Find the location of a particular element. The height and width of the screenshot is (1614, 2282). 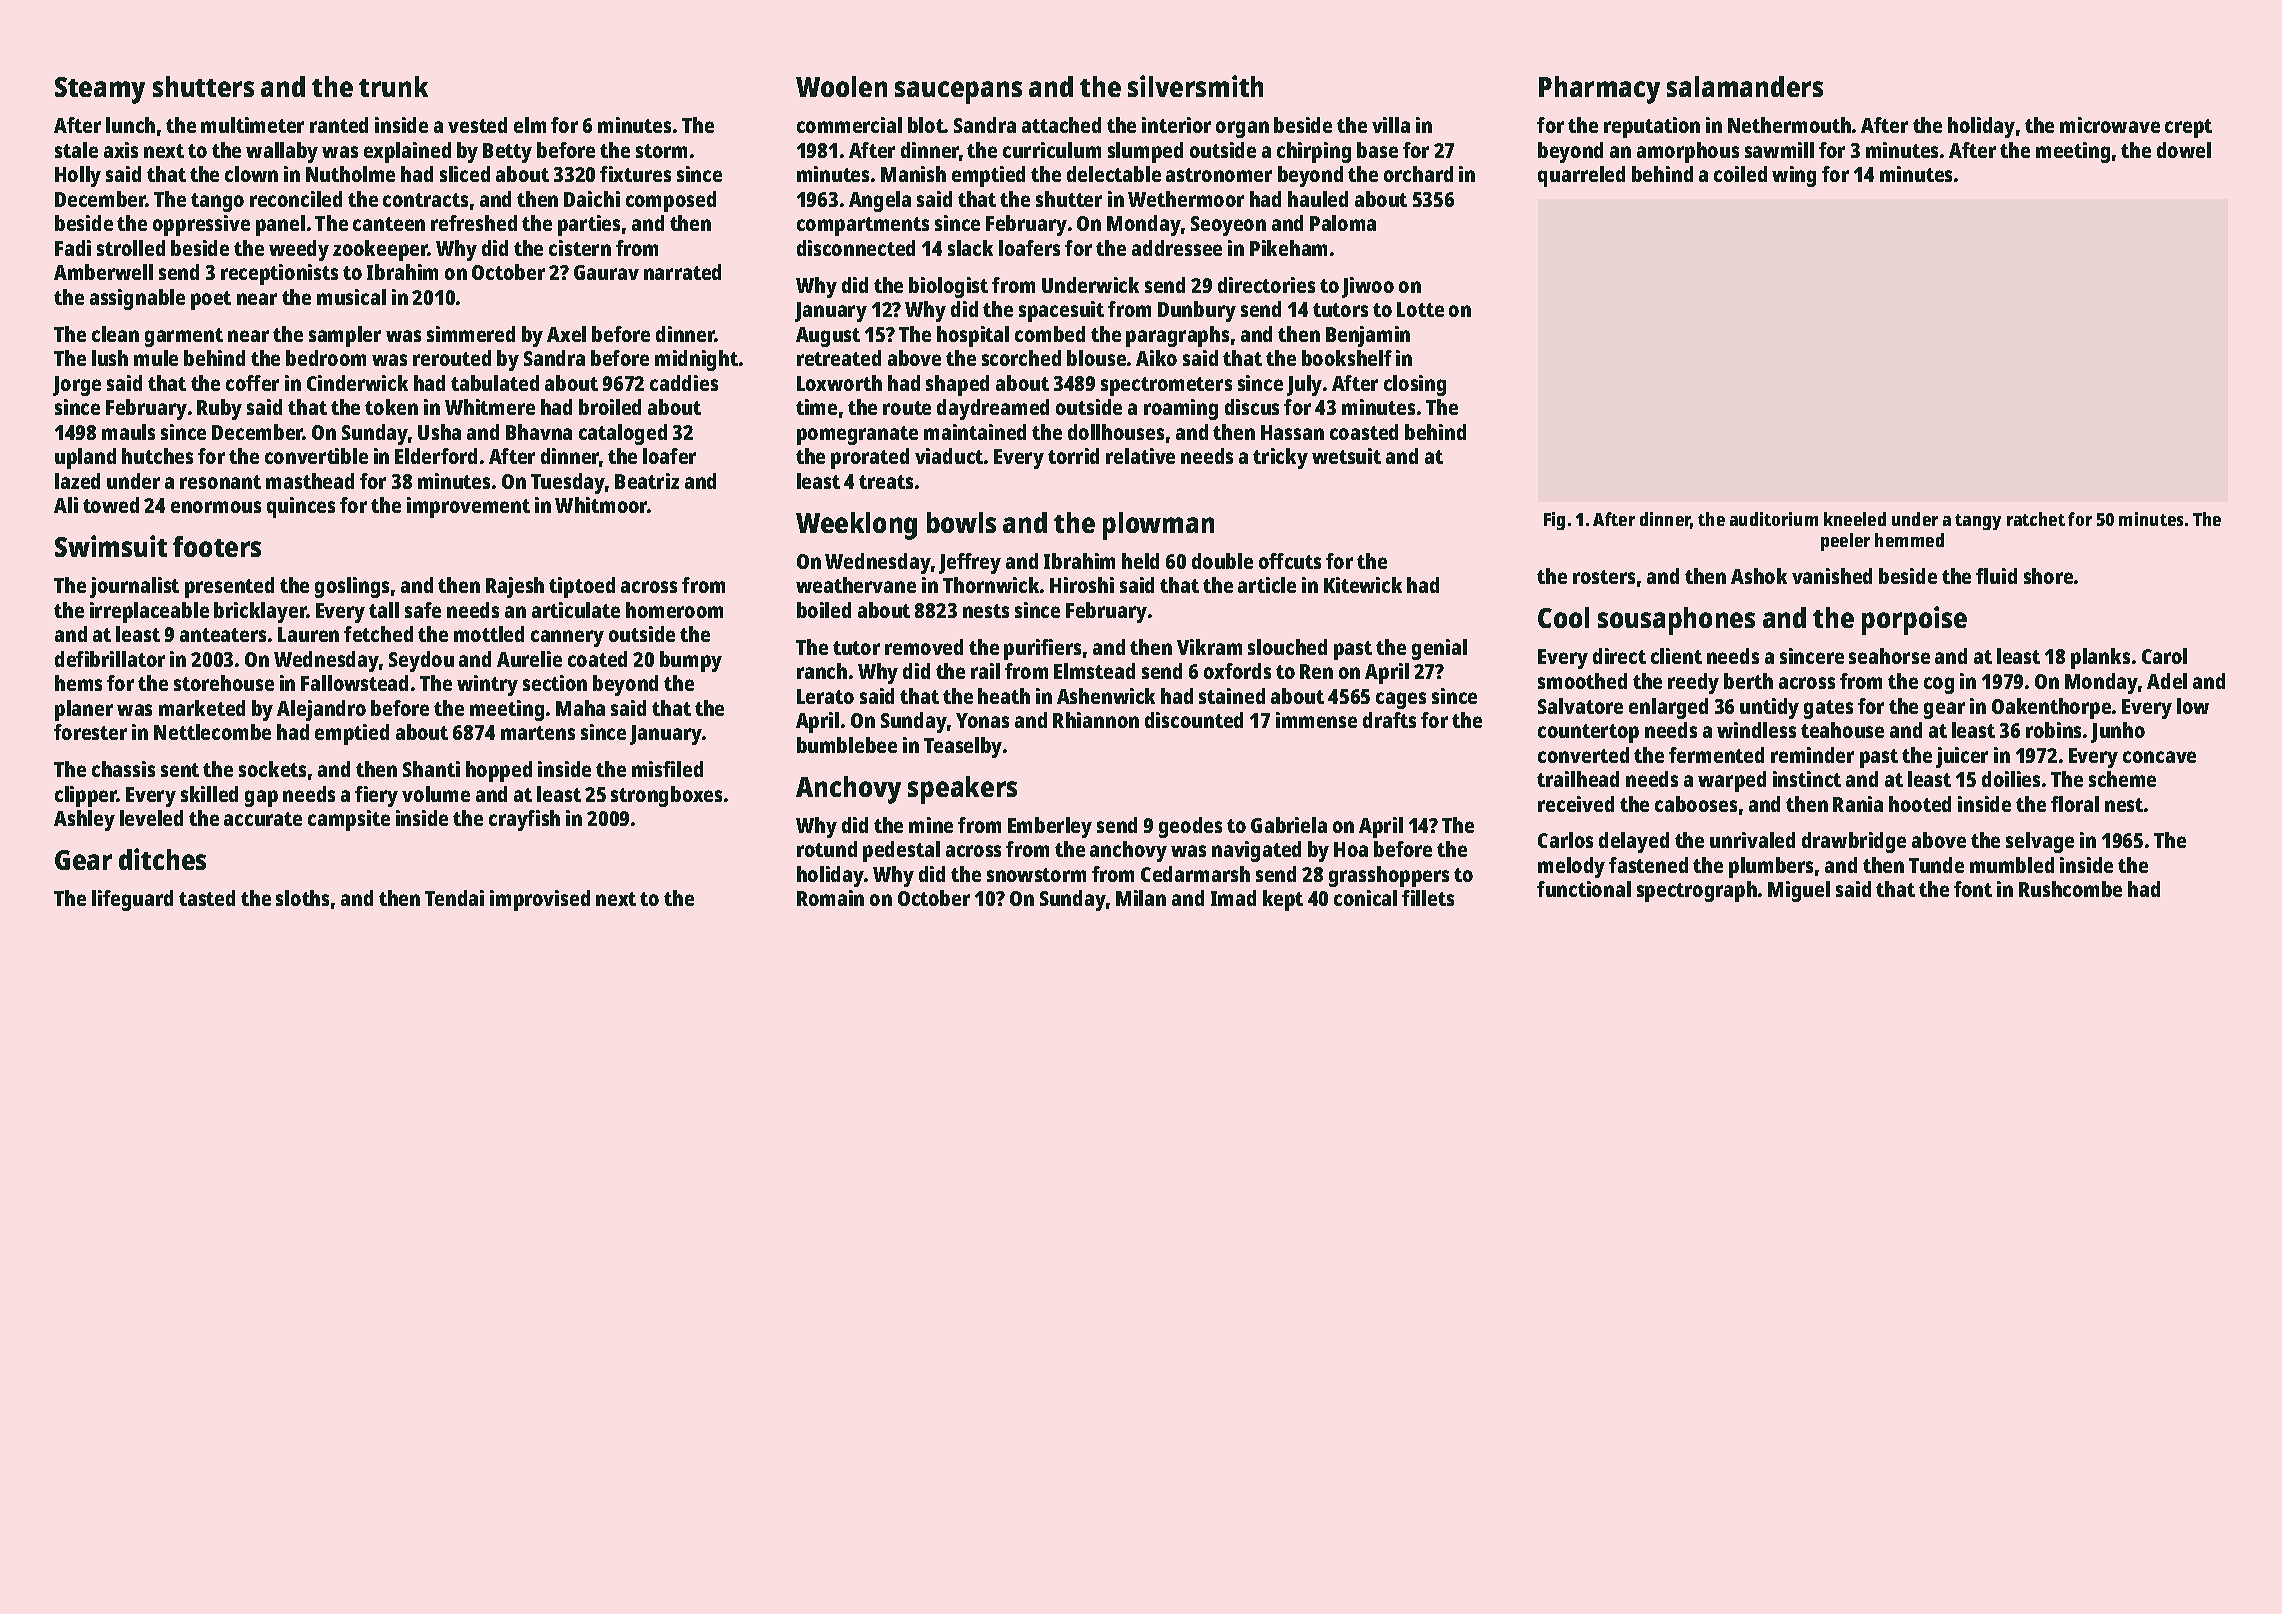

dowel is located at coordinates (2184, 150).
